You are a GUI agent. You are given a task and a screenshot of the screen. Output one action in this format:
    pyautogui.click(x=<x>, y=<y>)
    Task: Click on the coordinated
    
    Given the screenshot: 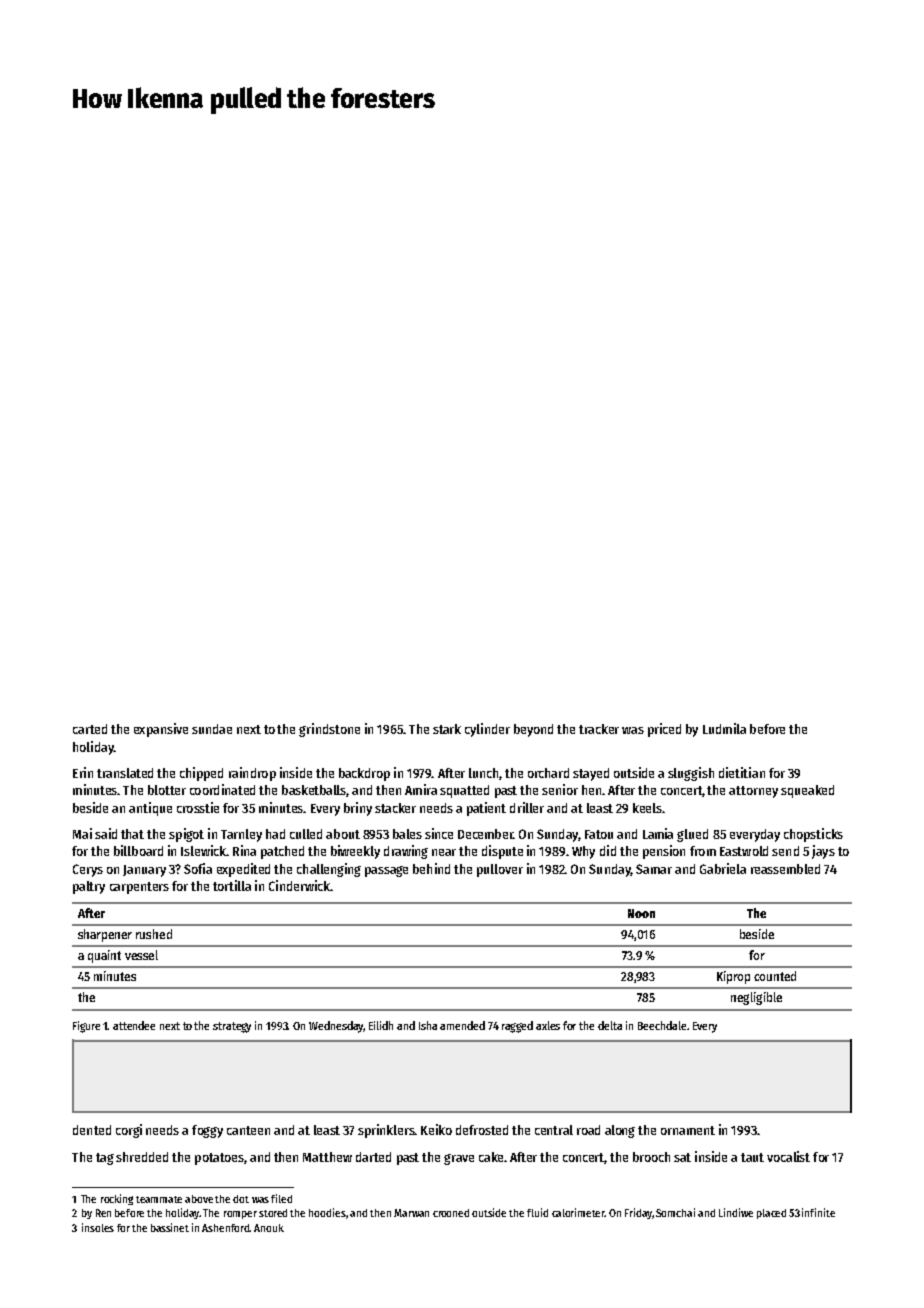 What is the action you would take?
    pyautogui.click(x=222, y=789)
